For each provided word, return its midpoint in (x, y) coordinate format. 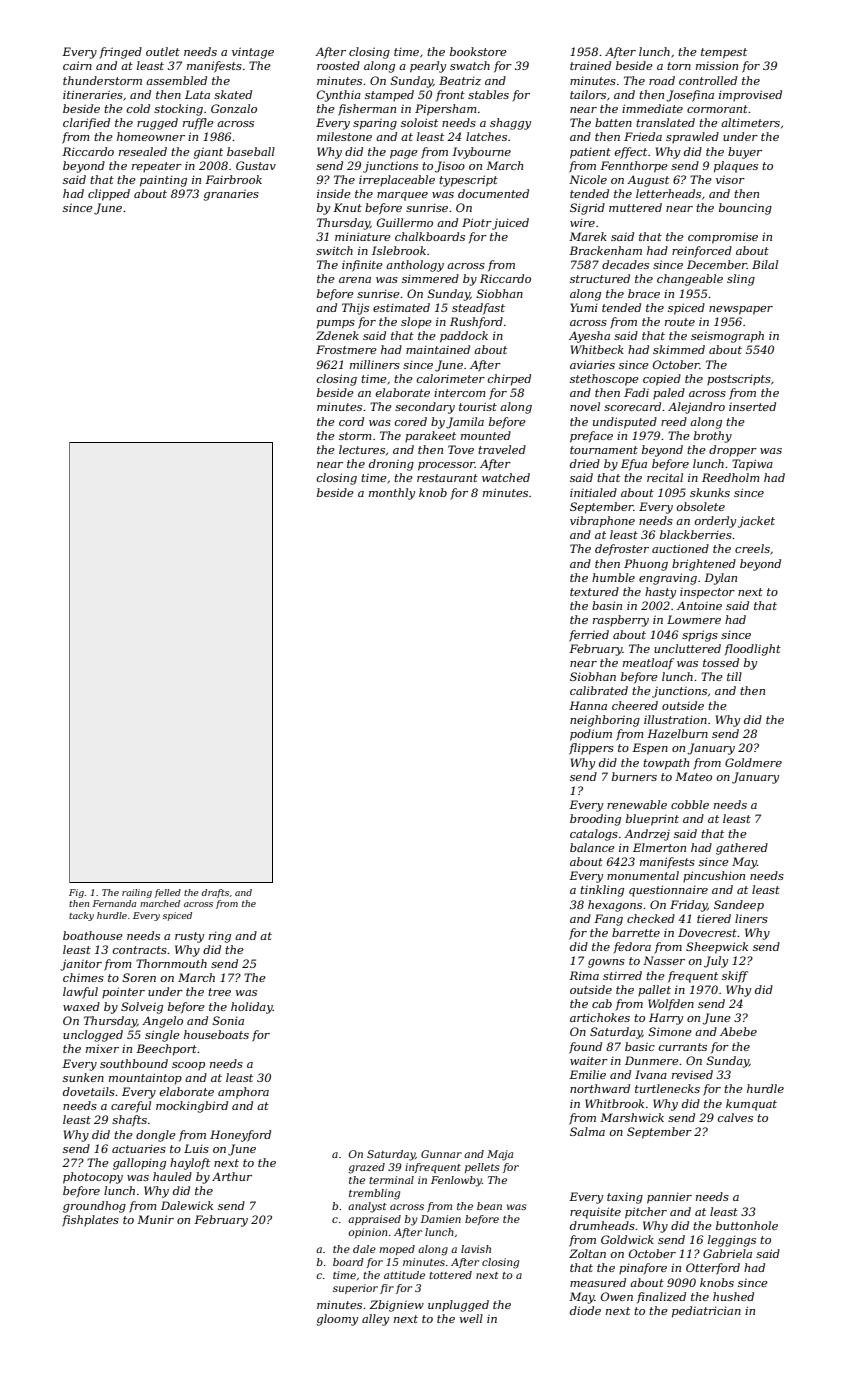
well (471, 1318)
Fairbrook (233, 179)
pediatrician (706, 1312)
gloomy (337, 1320)
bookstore (478, 51)
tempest (724, 53)
